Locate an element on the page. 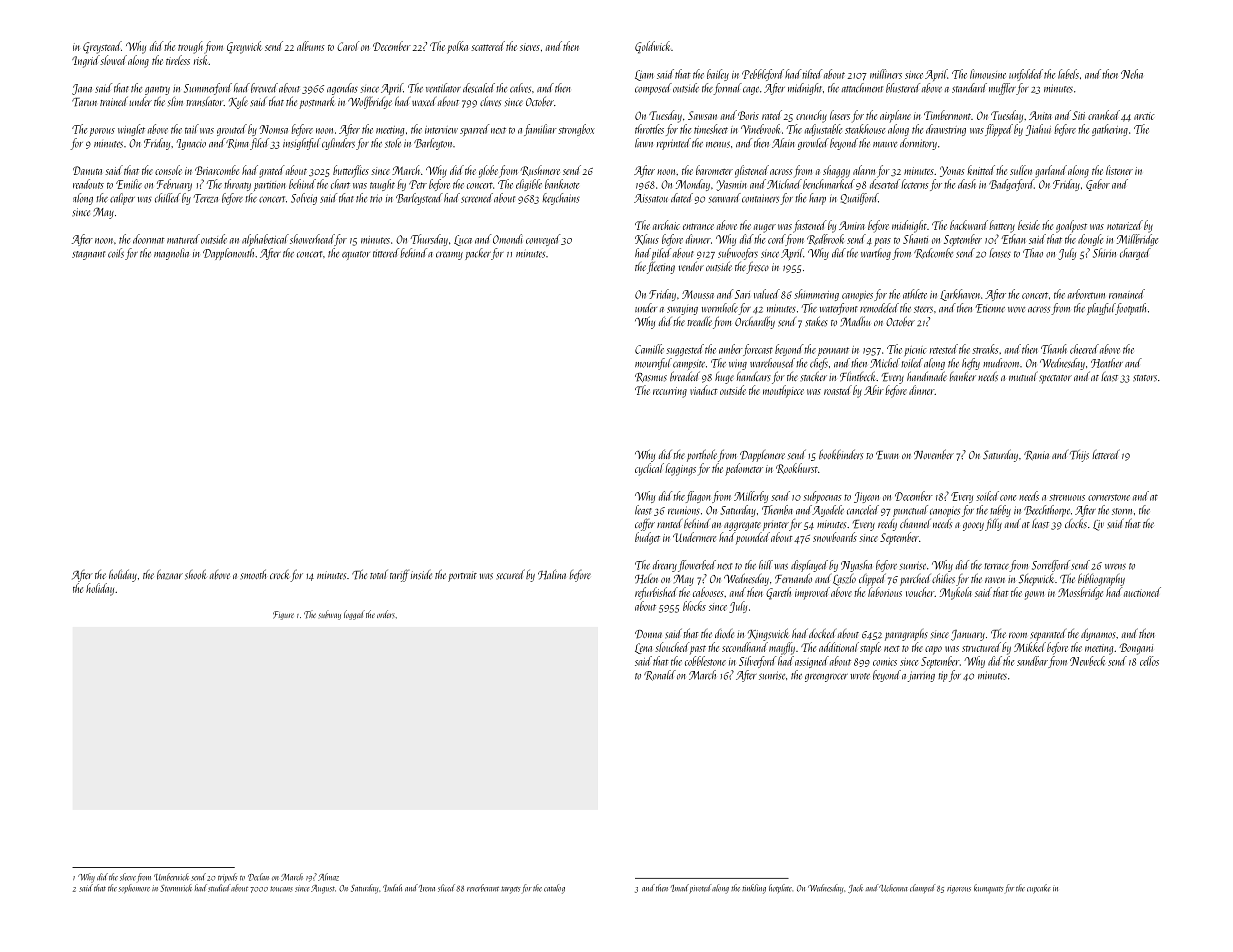  Solveig is located at coordinates (304, 199).
